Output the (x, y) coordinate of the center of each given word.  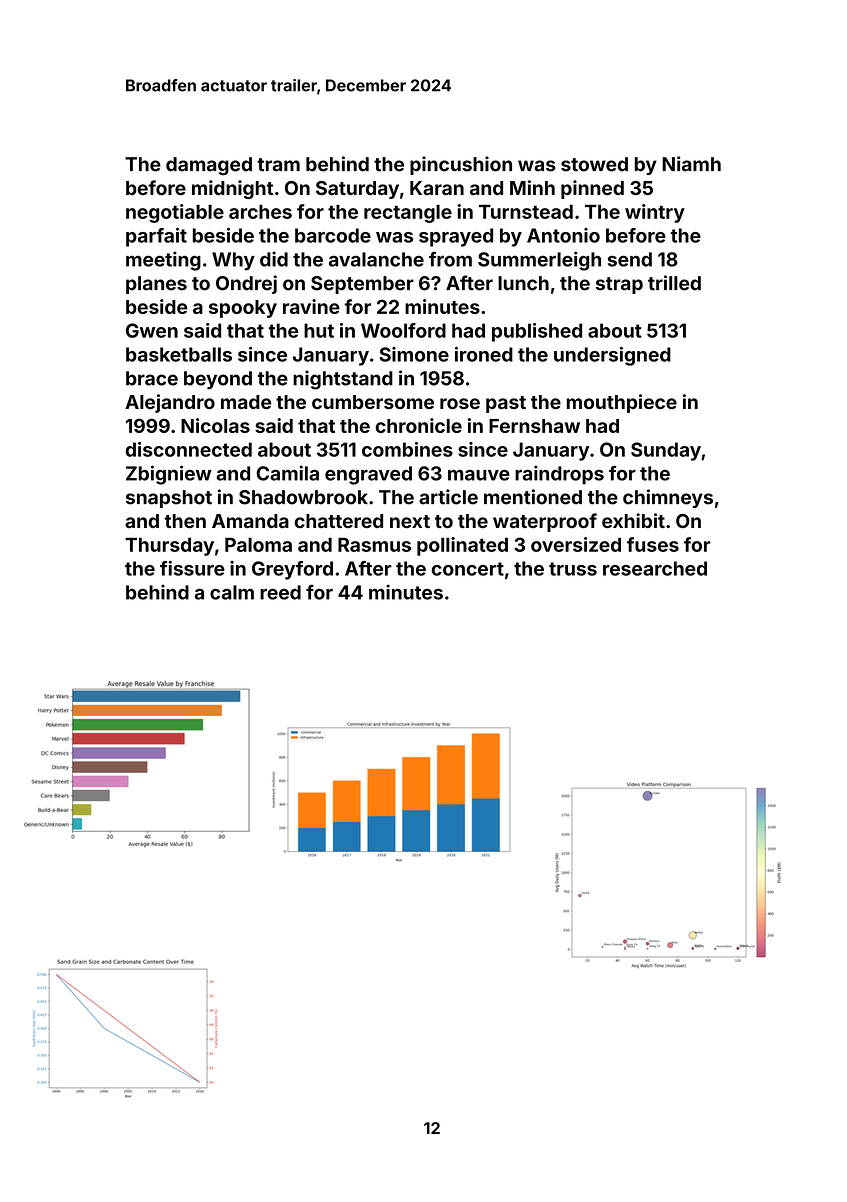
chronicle (418, 425)
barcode (333, 235)
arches (260, 212)
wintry (655, 213)
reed (280, 592)
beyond (218, 380)
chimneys (668, 498)
